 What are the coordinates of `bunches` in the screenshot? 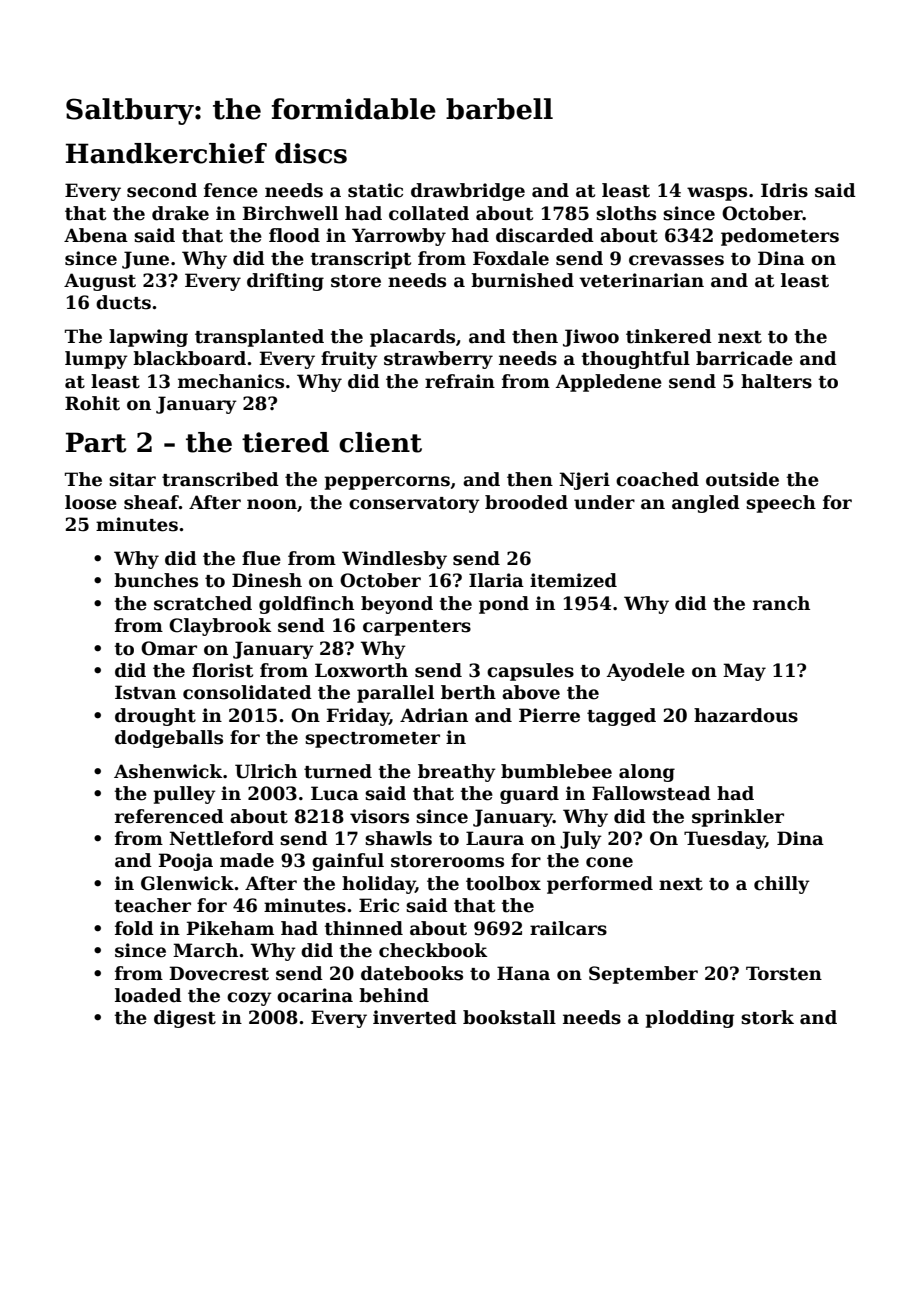 It's located at (156, 580).
